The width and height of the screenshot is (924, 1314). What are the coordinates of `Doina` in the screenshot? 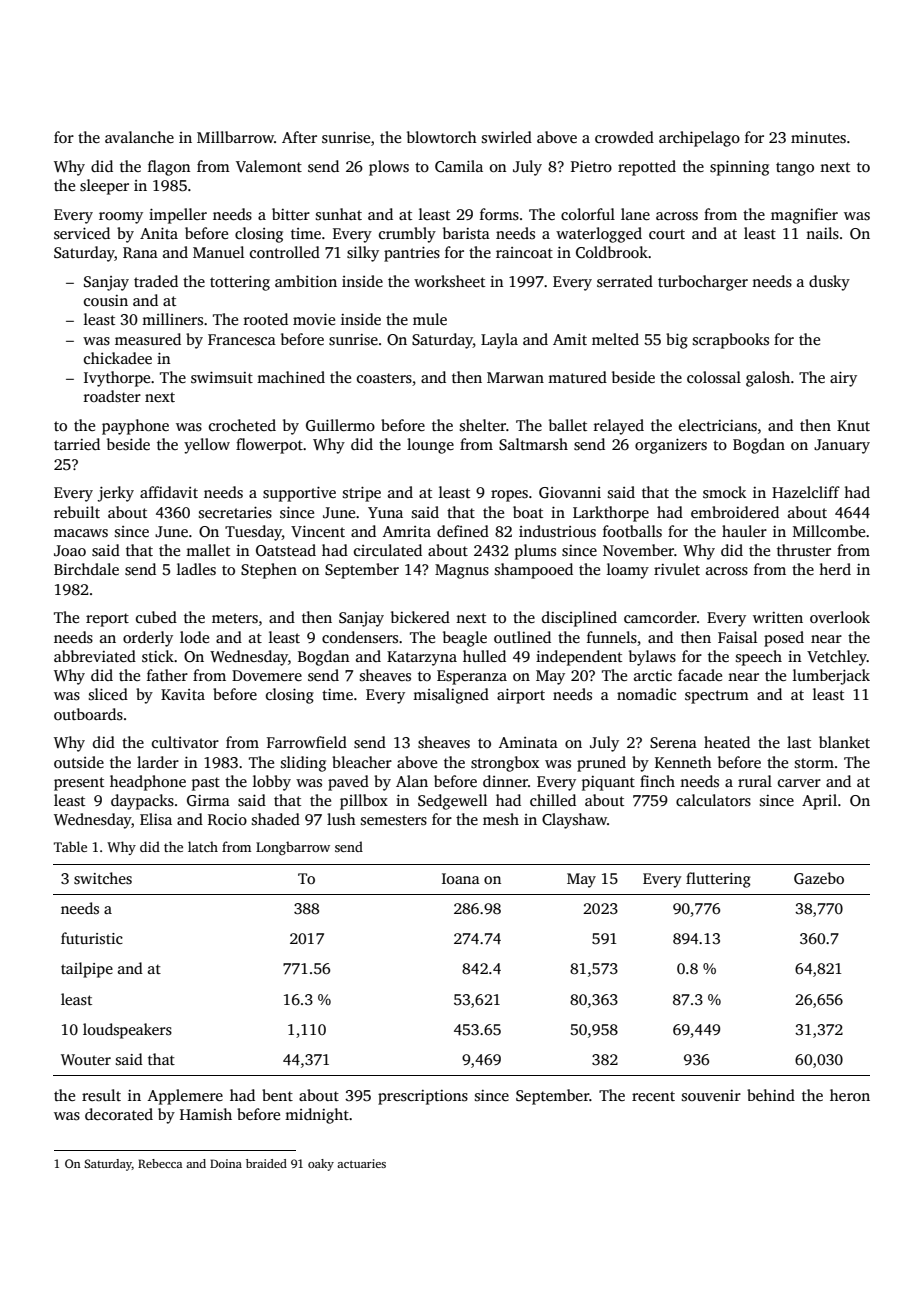 It's located at (226, 1163).
